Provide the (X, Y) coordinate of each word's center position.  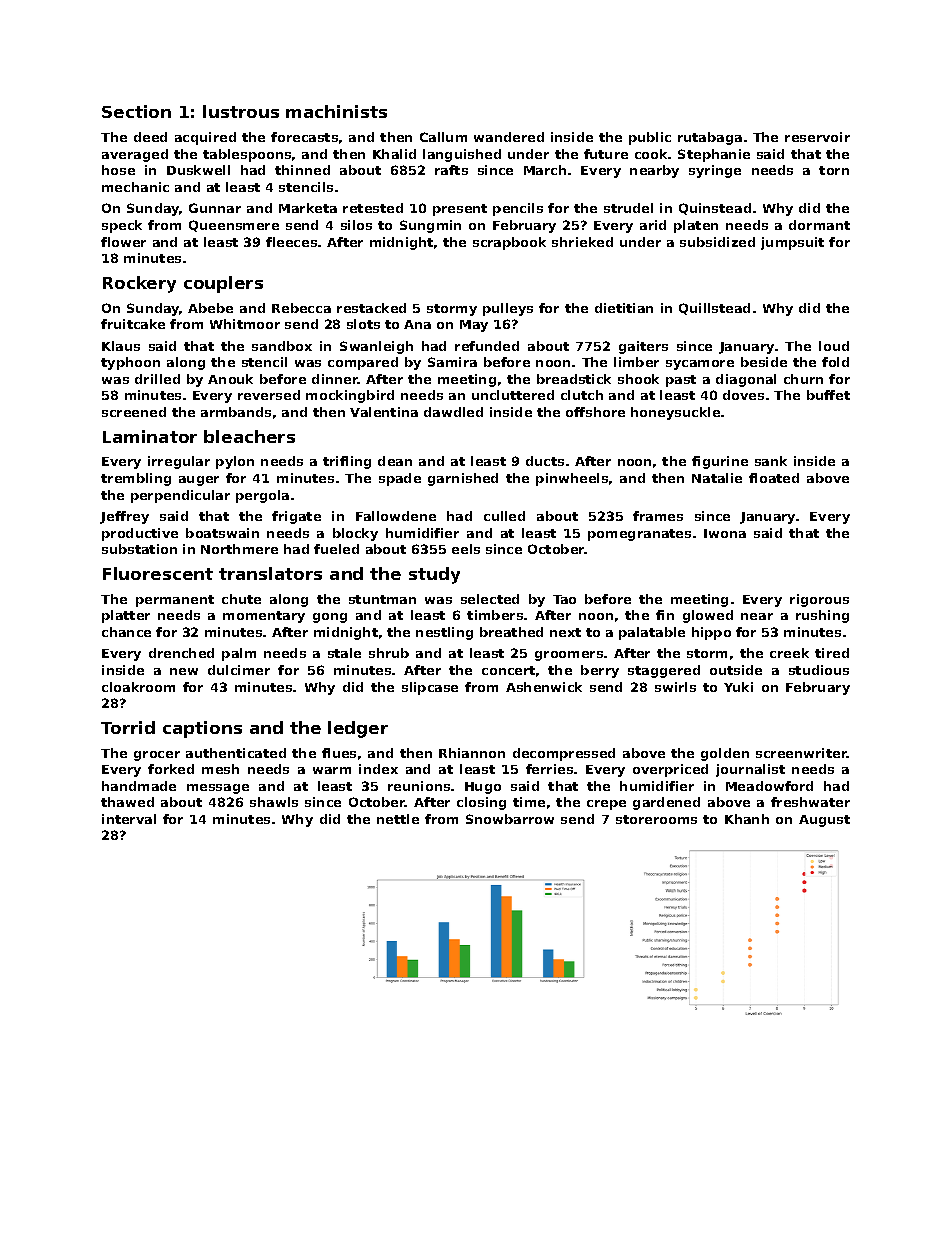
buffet (828, 395)
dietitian (624, 308)
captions (202, 729)
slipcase (430, 688)
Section (136, 111)
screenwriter (801, 753)
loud (834, 346)
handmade (139, 786)
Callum (443, 137)
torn (834, 170)
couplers (223, 284)
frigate (296, 517)
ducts (545, 461)
